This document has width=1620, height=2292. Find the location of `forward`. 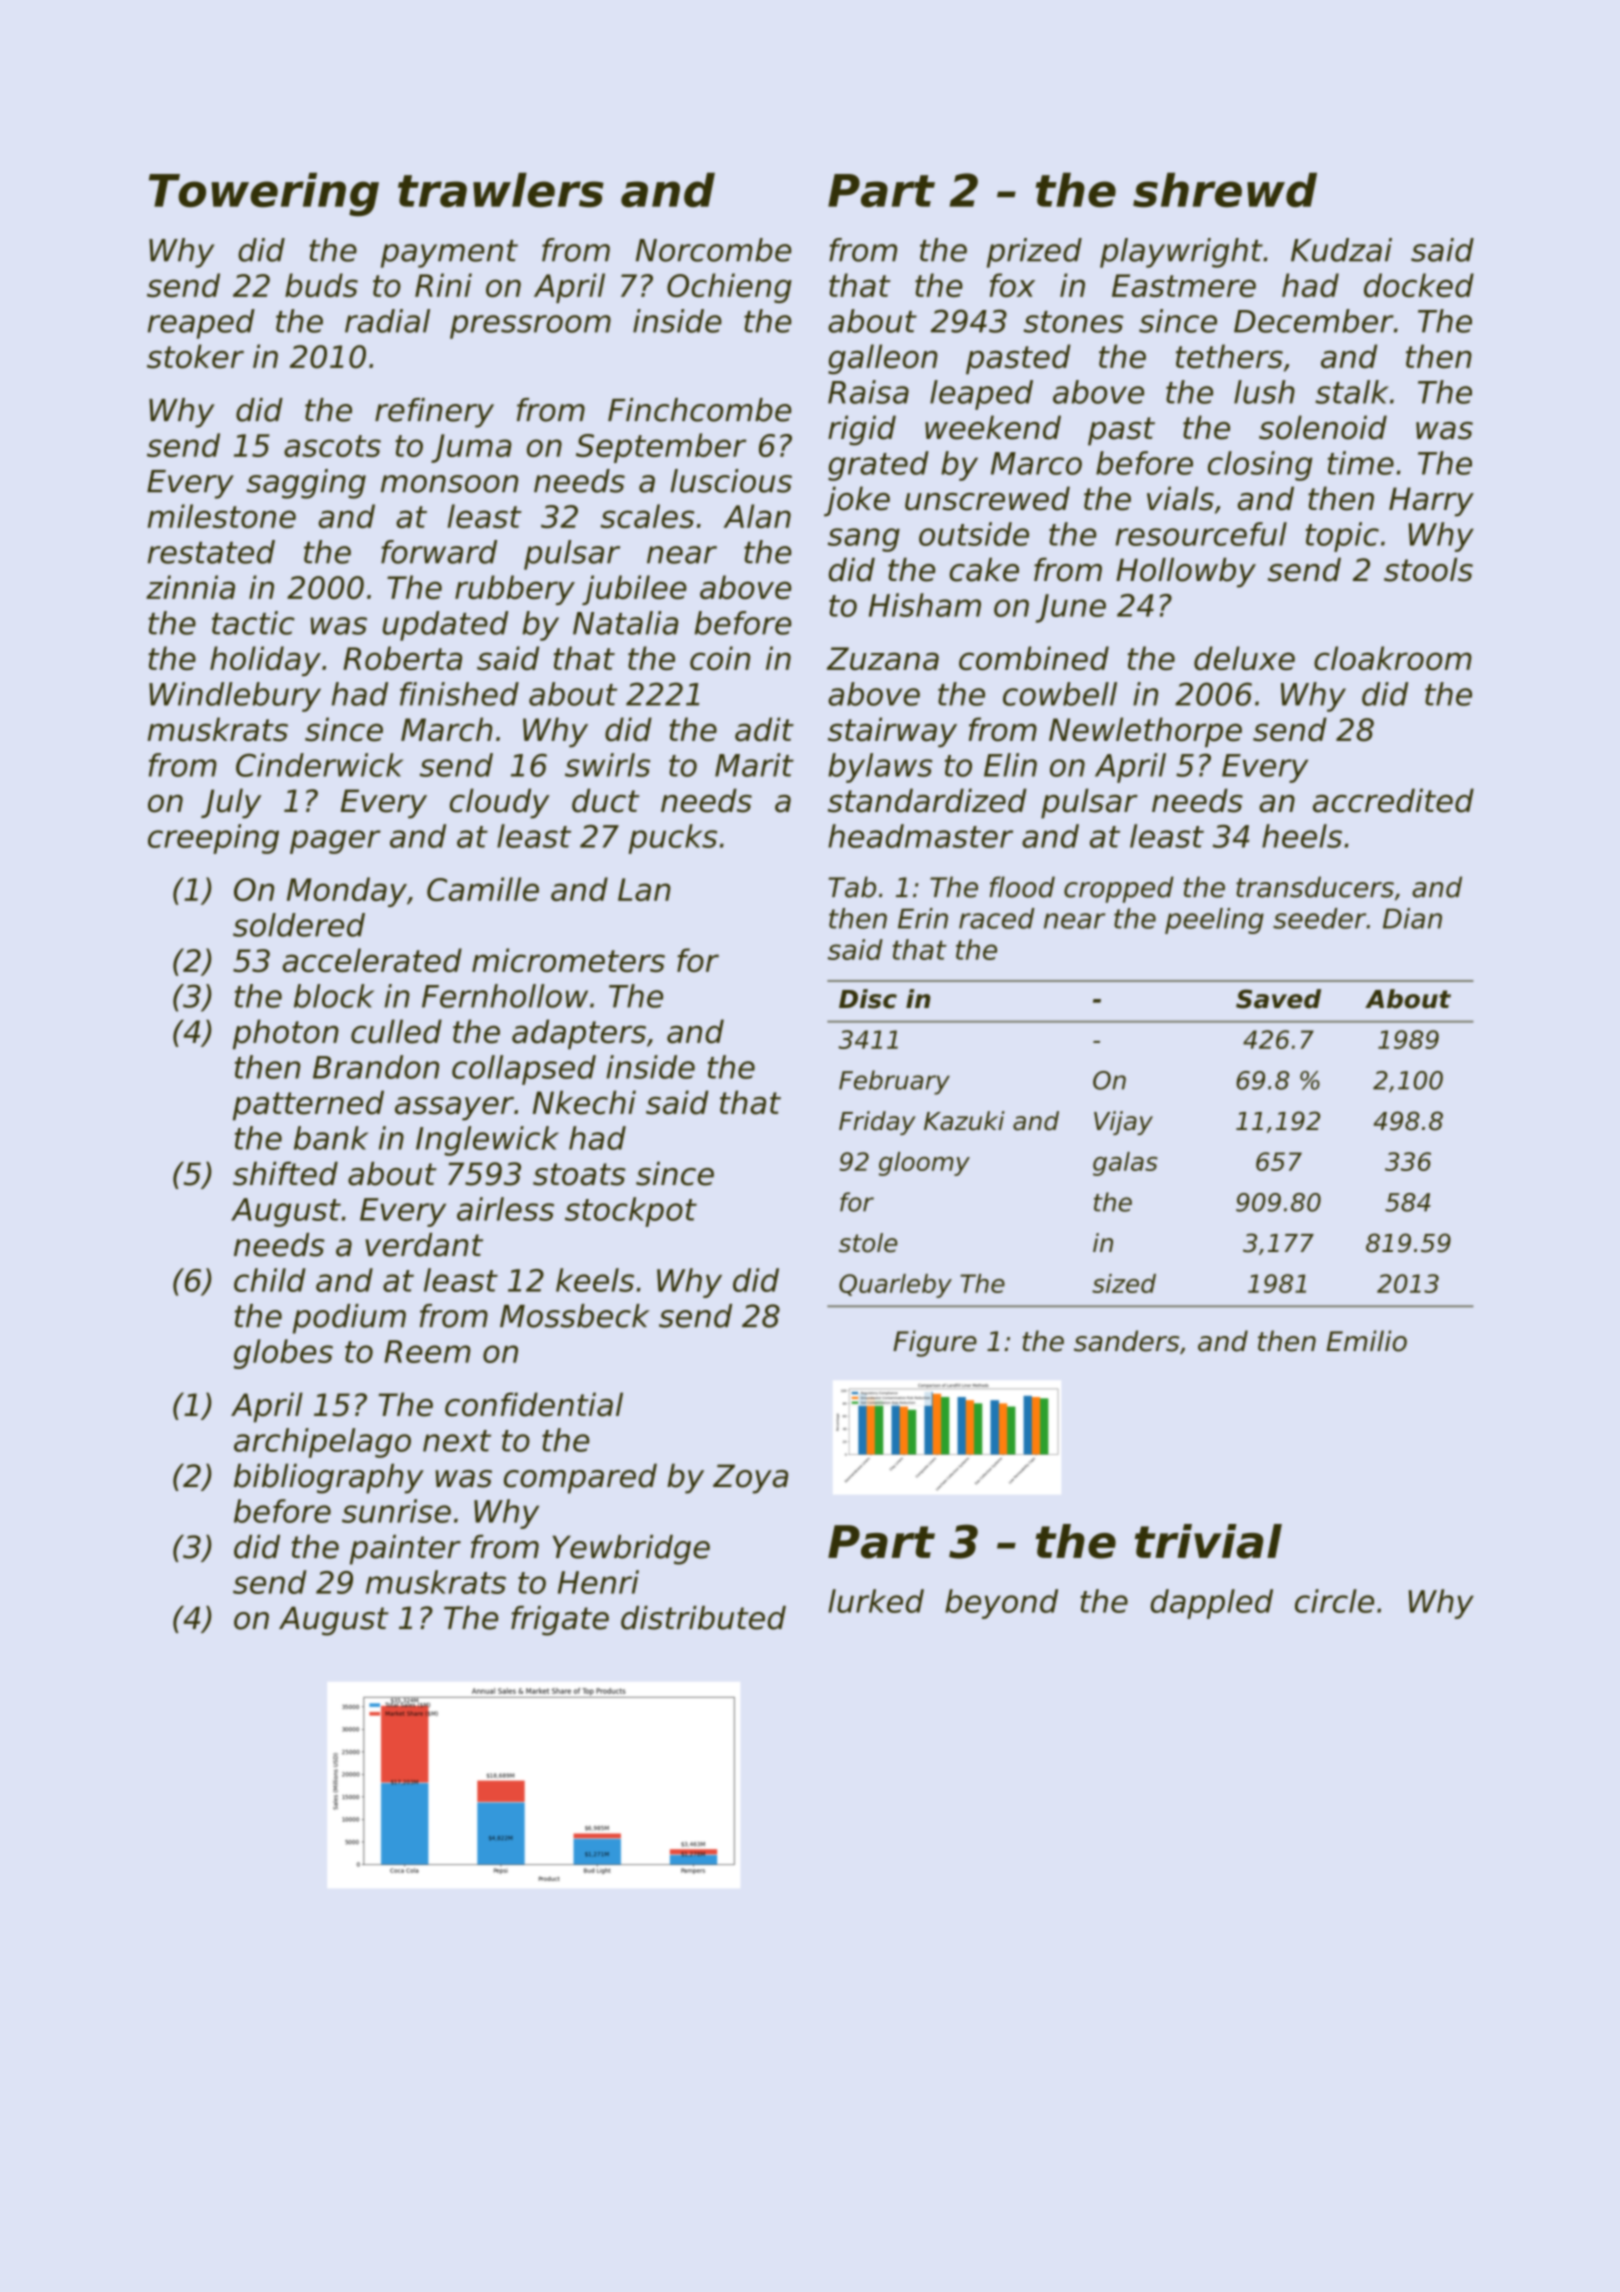

forward is located at coordinates (439, 552).
